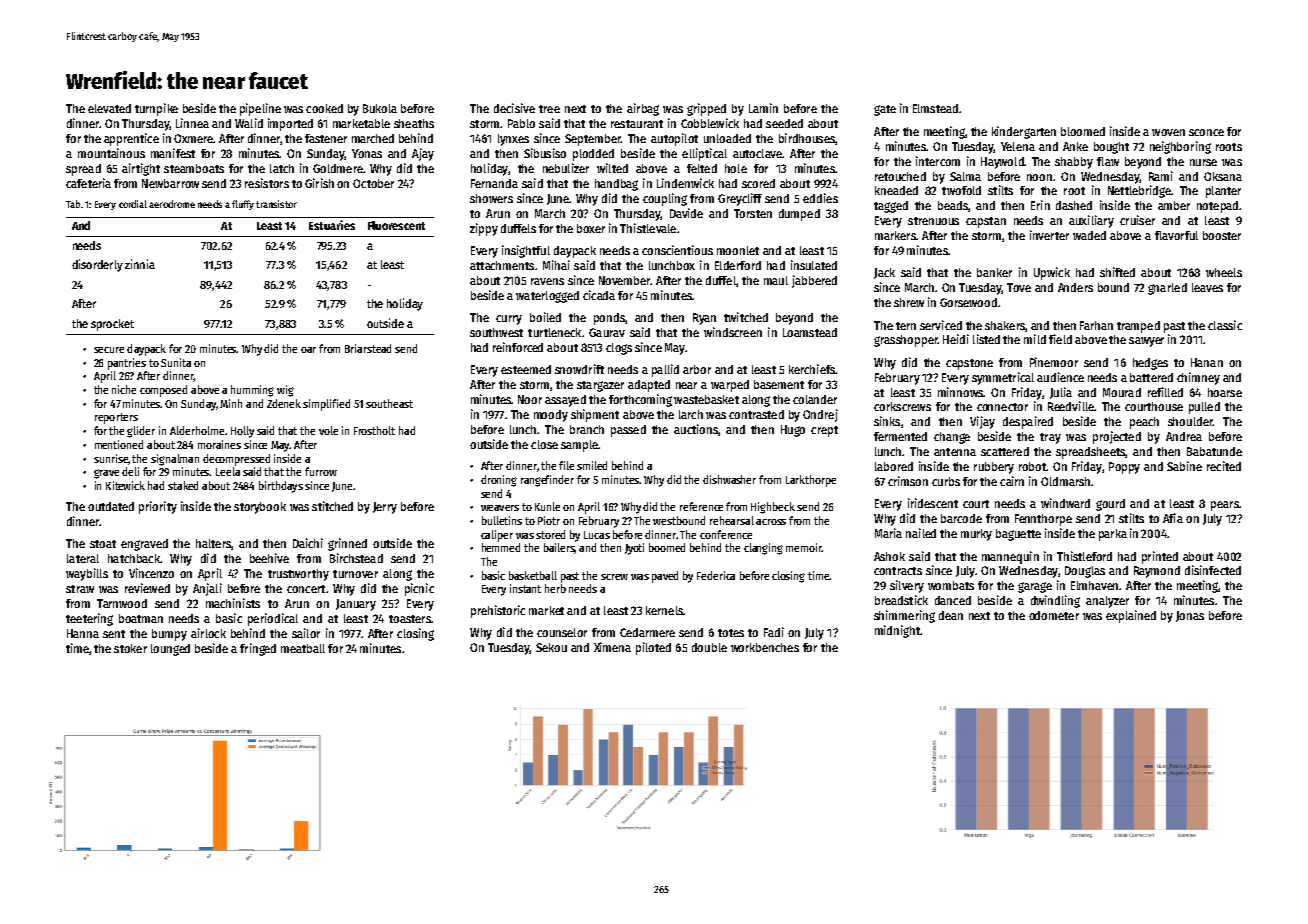 The height and width of the document is (924, 1308). What do you see at coordinates (332, 506) in the document?
I see `stitched` at bounding box center [332, 506].
